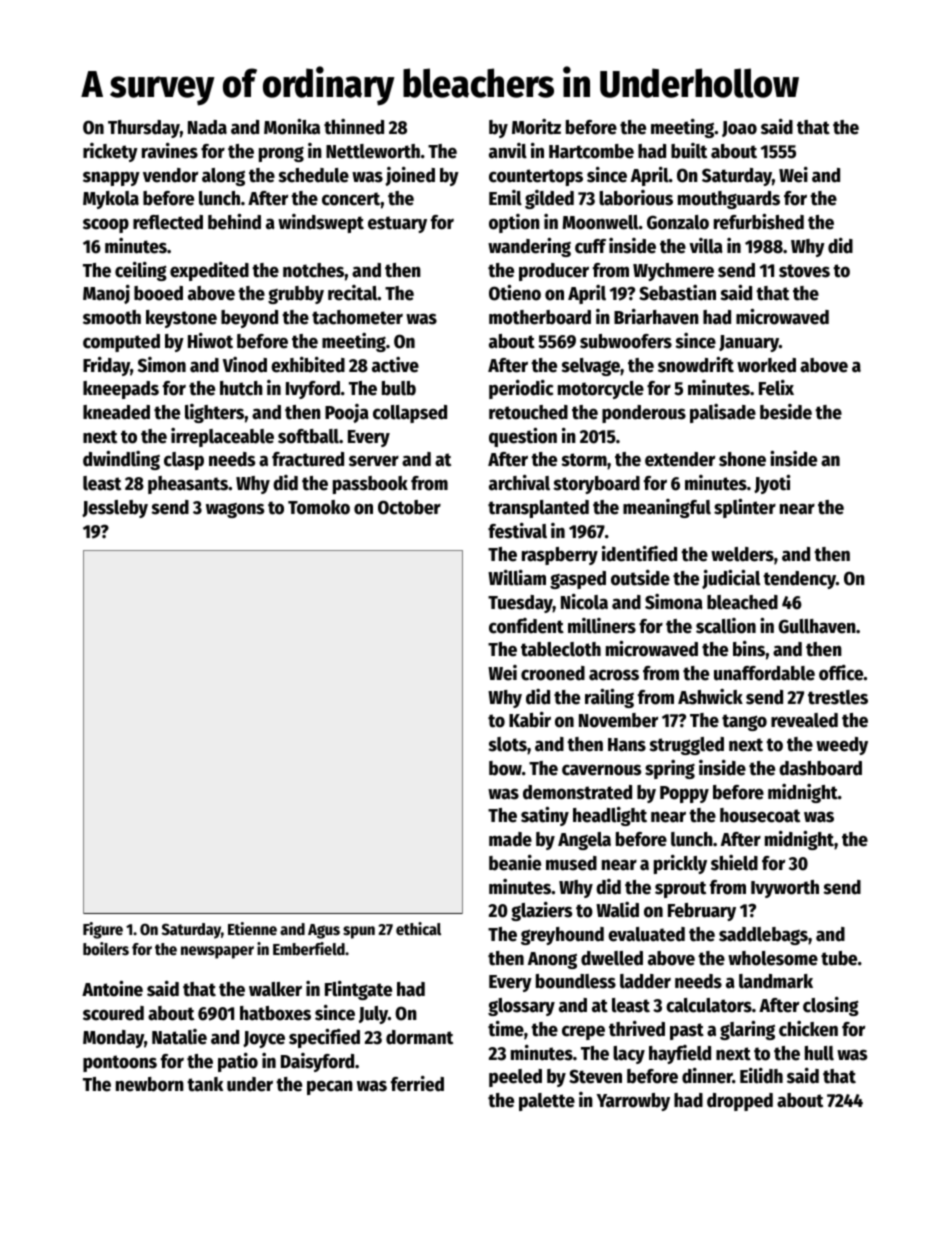 This screenshot has width=952, height=1233. Describe the element at coordinates (517, 578) in the screenshot. I see `William` at that location.
